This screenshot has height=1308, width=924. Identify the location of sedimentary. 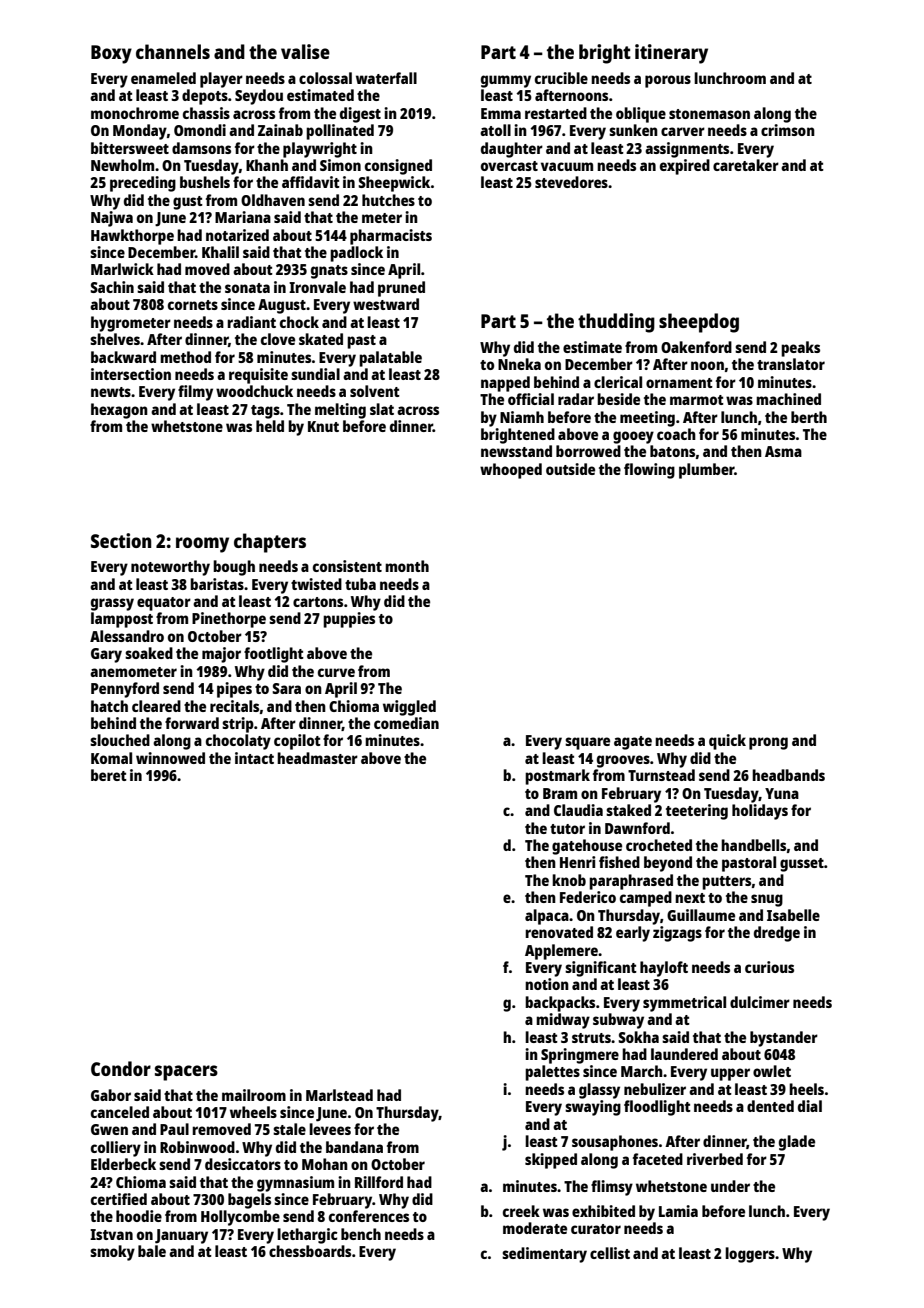
(544, 1255).
